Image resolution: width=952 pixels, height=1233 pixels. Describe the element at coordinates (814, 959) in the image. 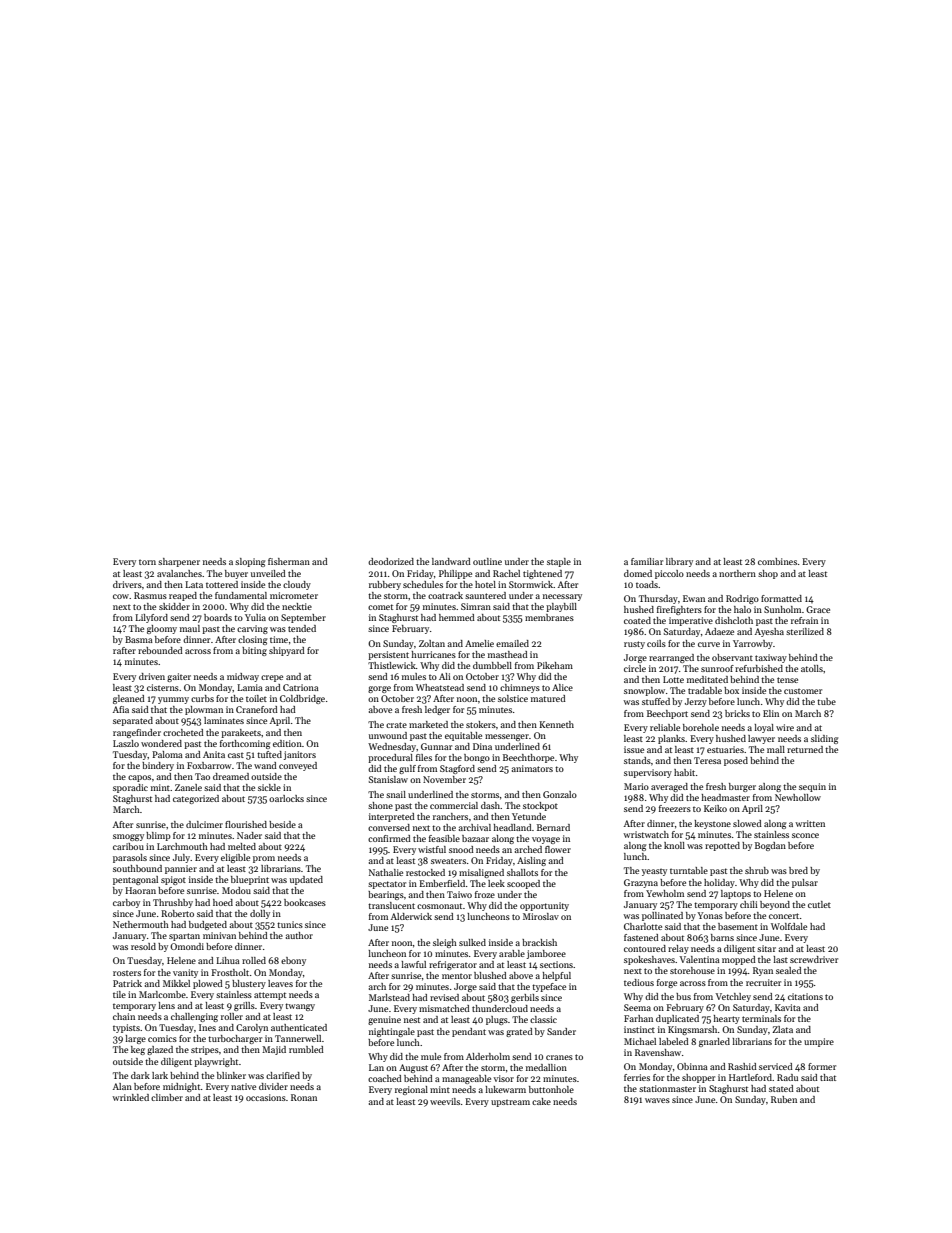

I see `screwdriver` at that location.
